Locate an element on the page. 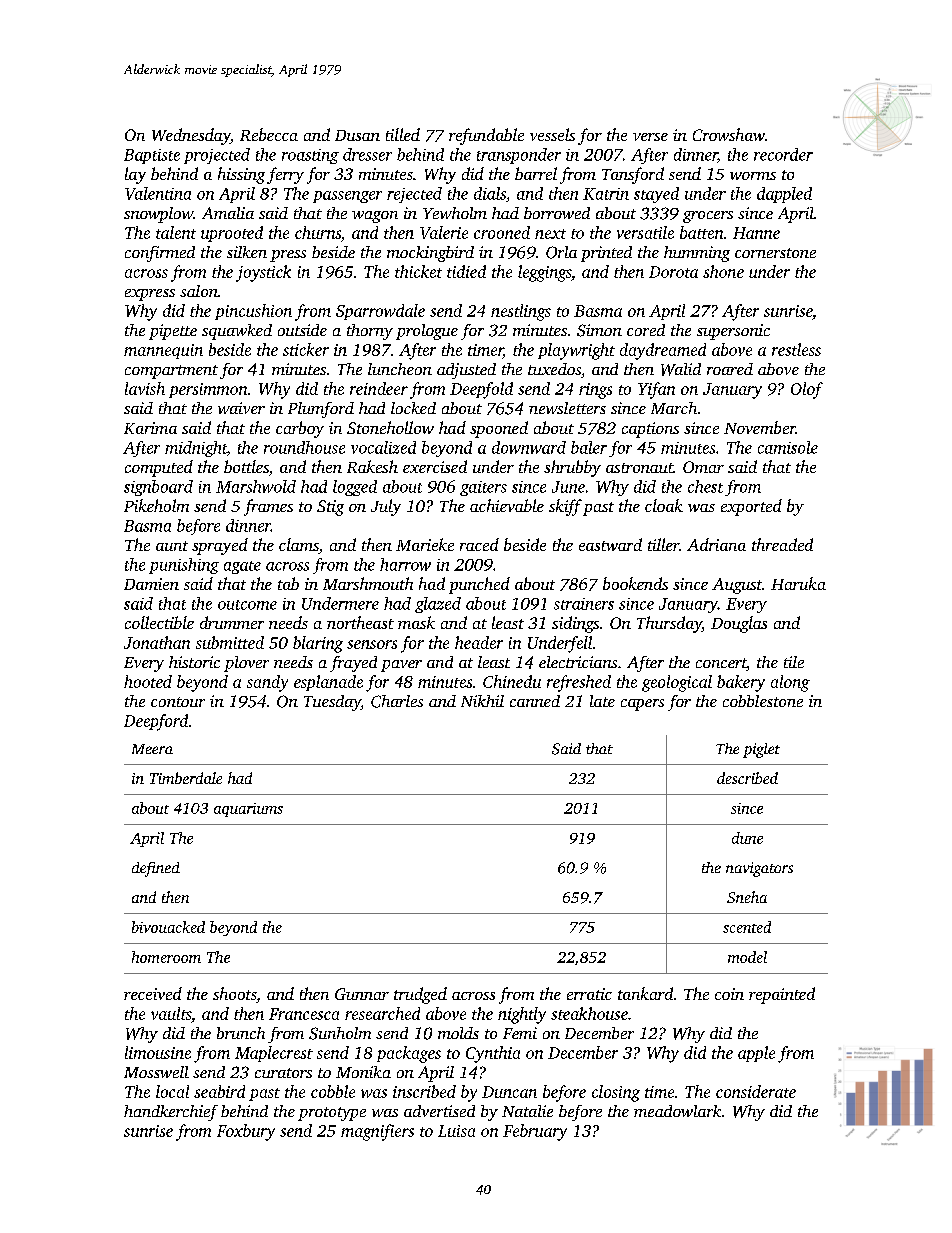 Image resolution: width=952 pixels, height=1233 pixels. meadowlark is located at coordinates (677, 1111).
